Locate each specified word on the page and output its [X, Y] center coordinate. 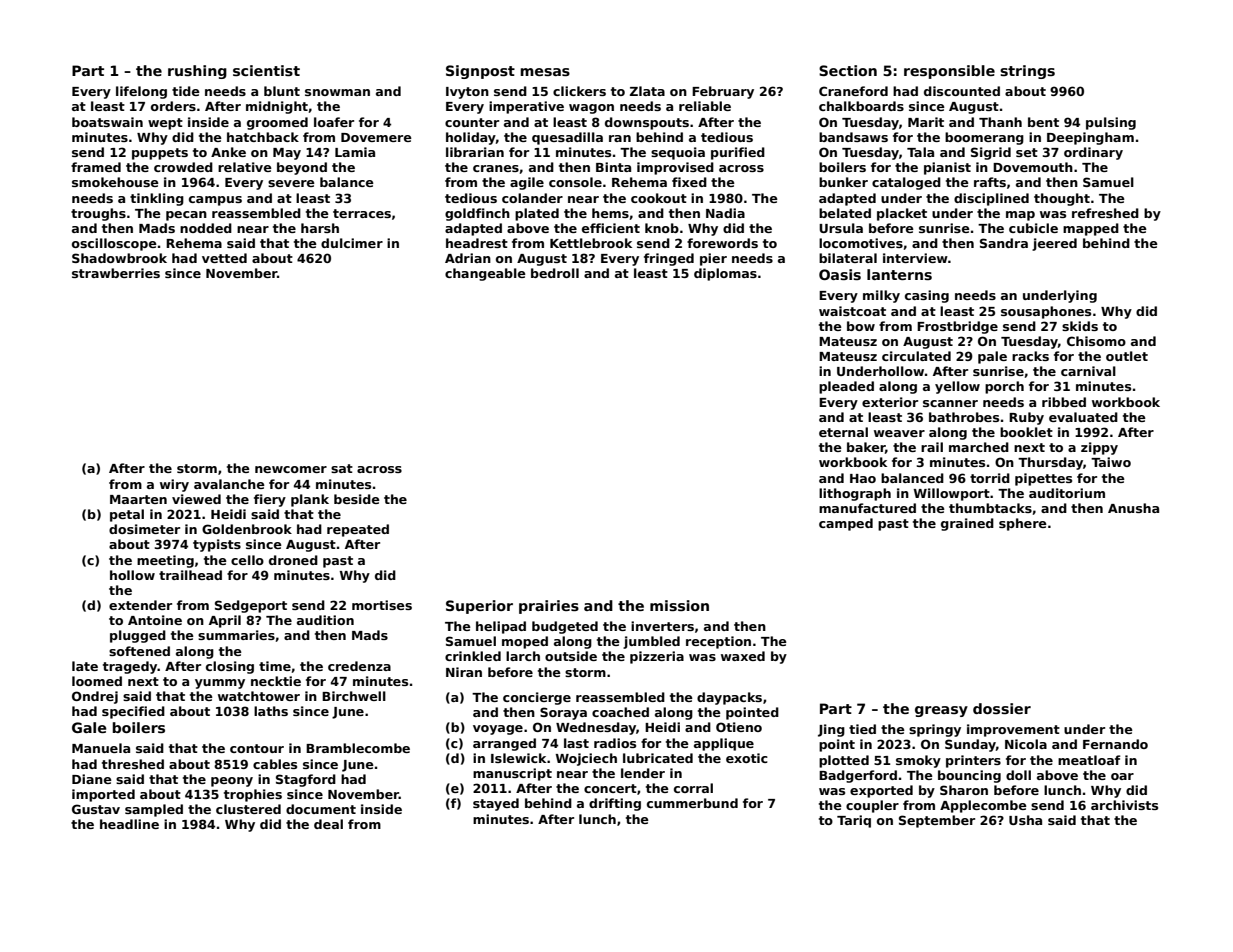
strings [1027, 72]
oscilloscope [114, 244]
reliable [705, 106]
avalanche [229, 484]
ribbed [1064, 402]
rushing [197, 72]
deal [328, 824]
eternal [843, 432]
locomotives [861, 243]
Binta [613, 167]
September [937, 821]
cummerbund [692, 803]
